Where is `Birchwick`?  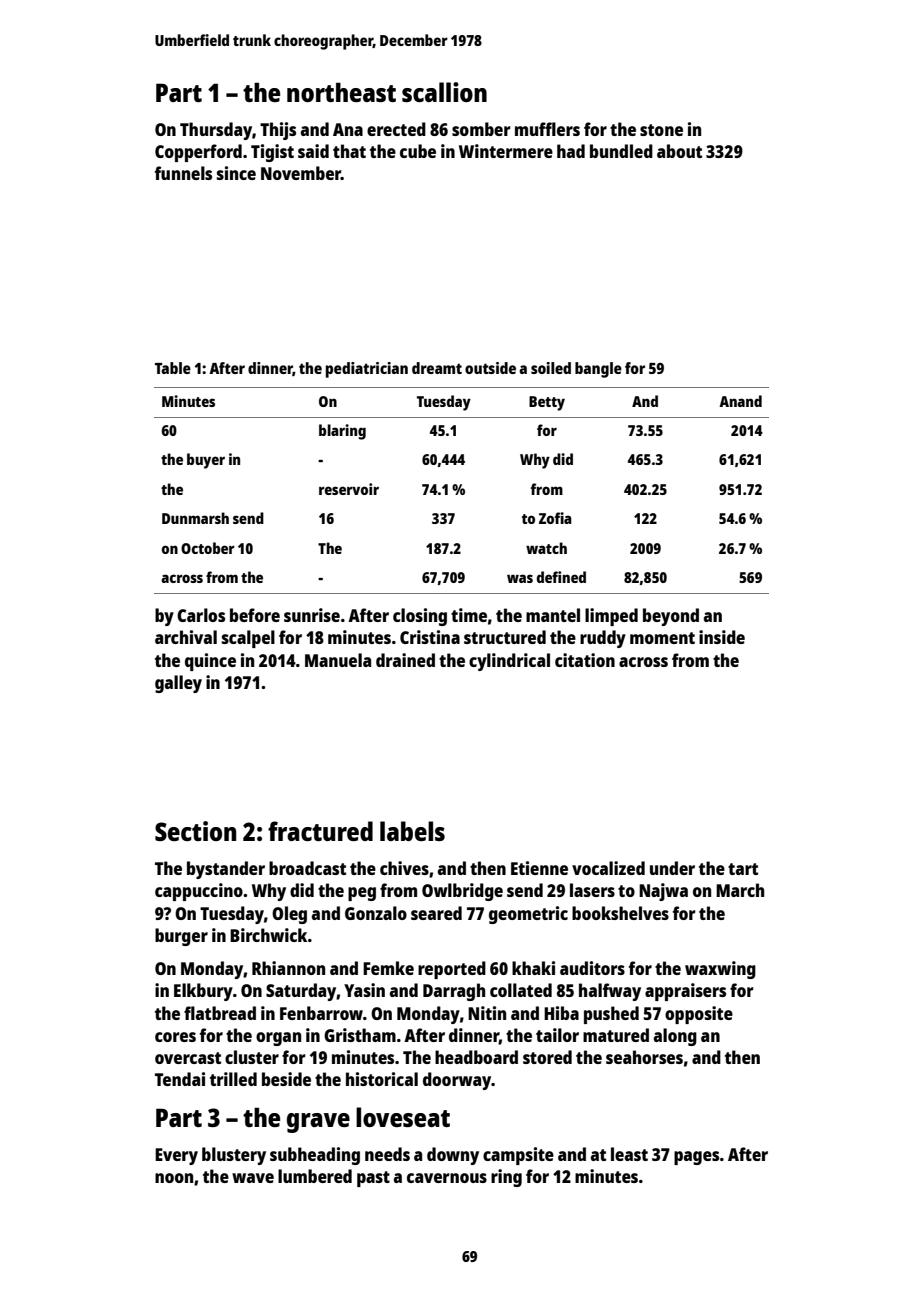 Birchwick is located at coordinates (268, 935).
